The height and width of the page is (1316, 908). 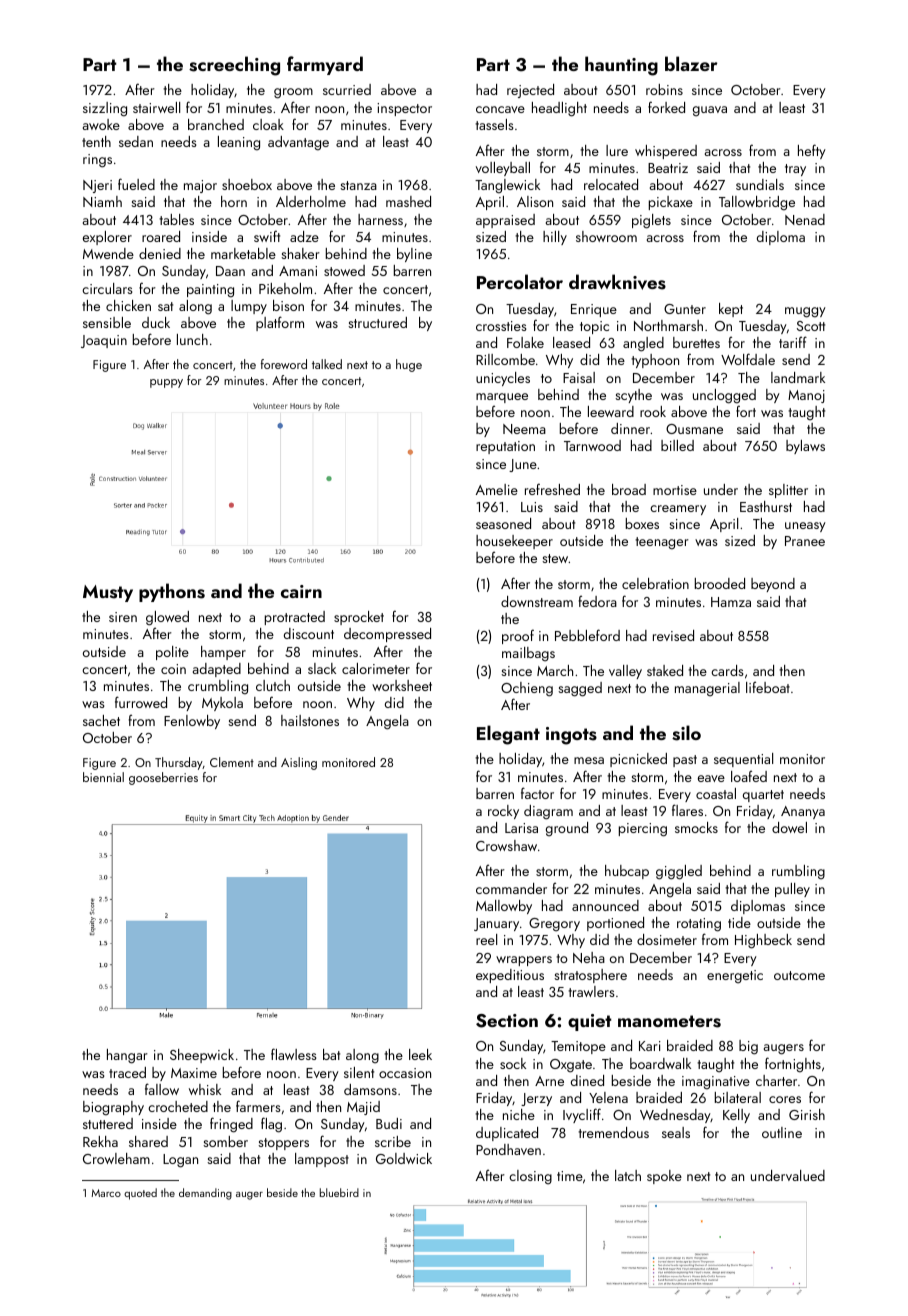 What do you see at coordinates (322, 668) in the page?
I see `slack` at bounding box center [322, 668].
